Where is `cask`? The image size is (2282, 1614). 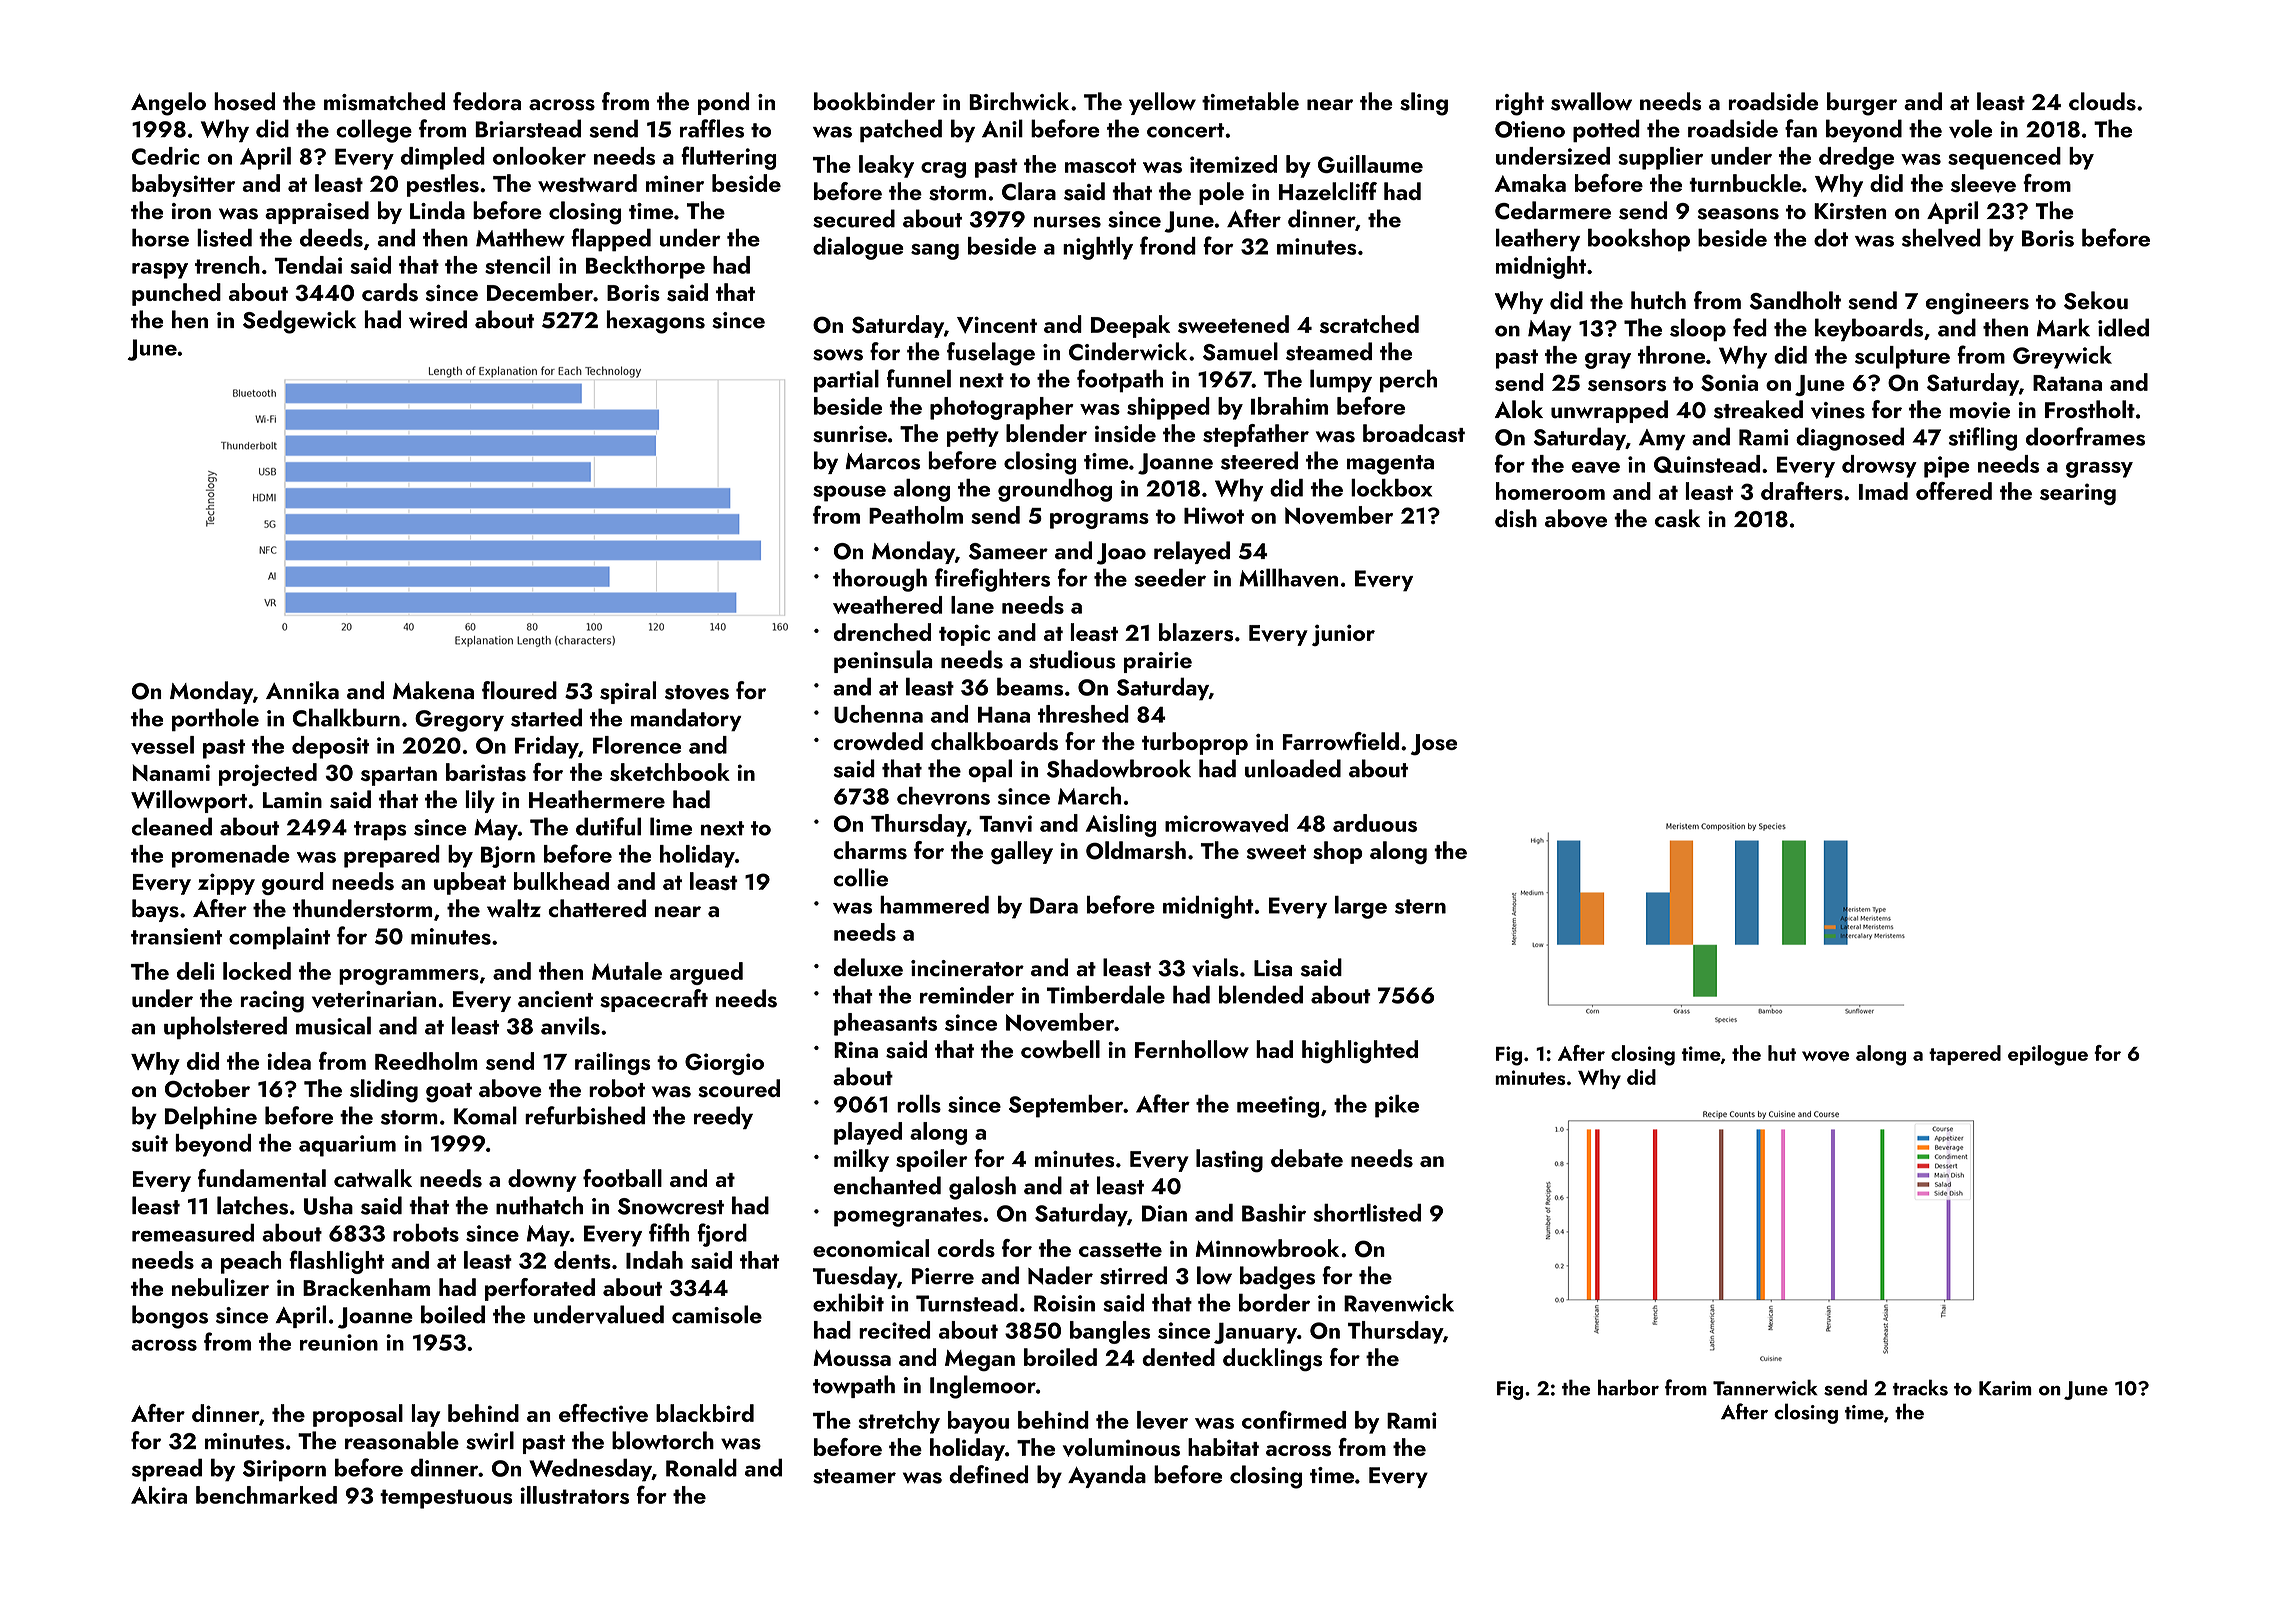
cask is located at coordinates (1677, 518).
